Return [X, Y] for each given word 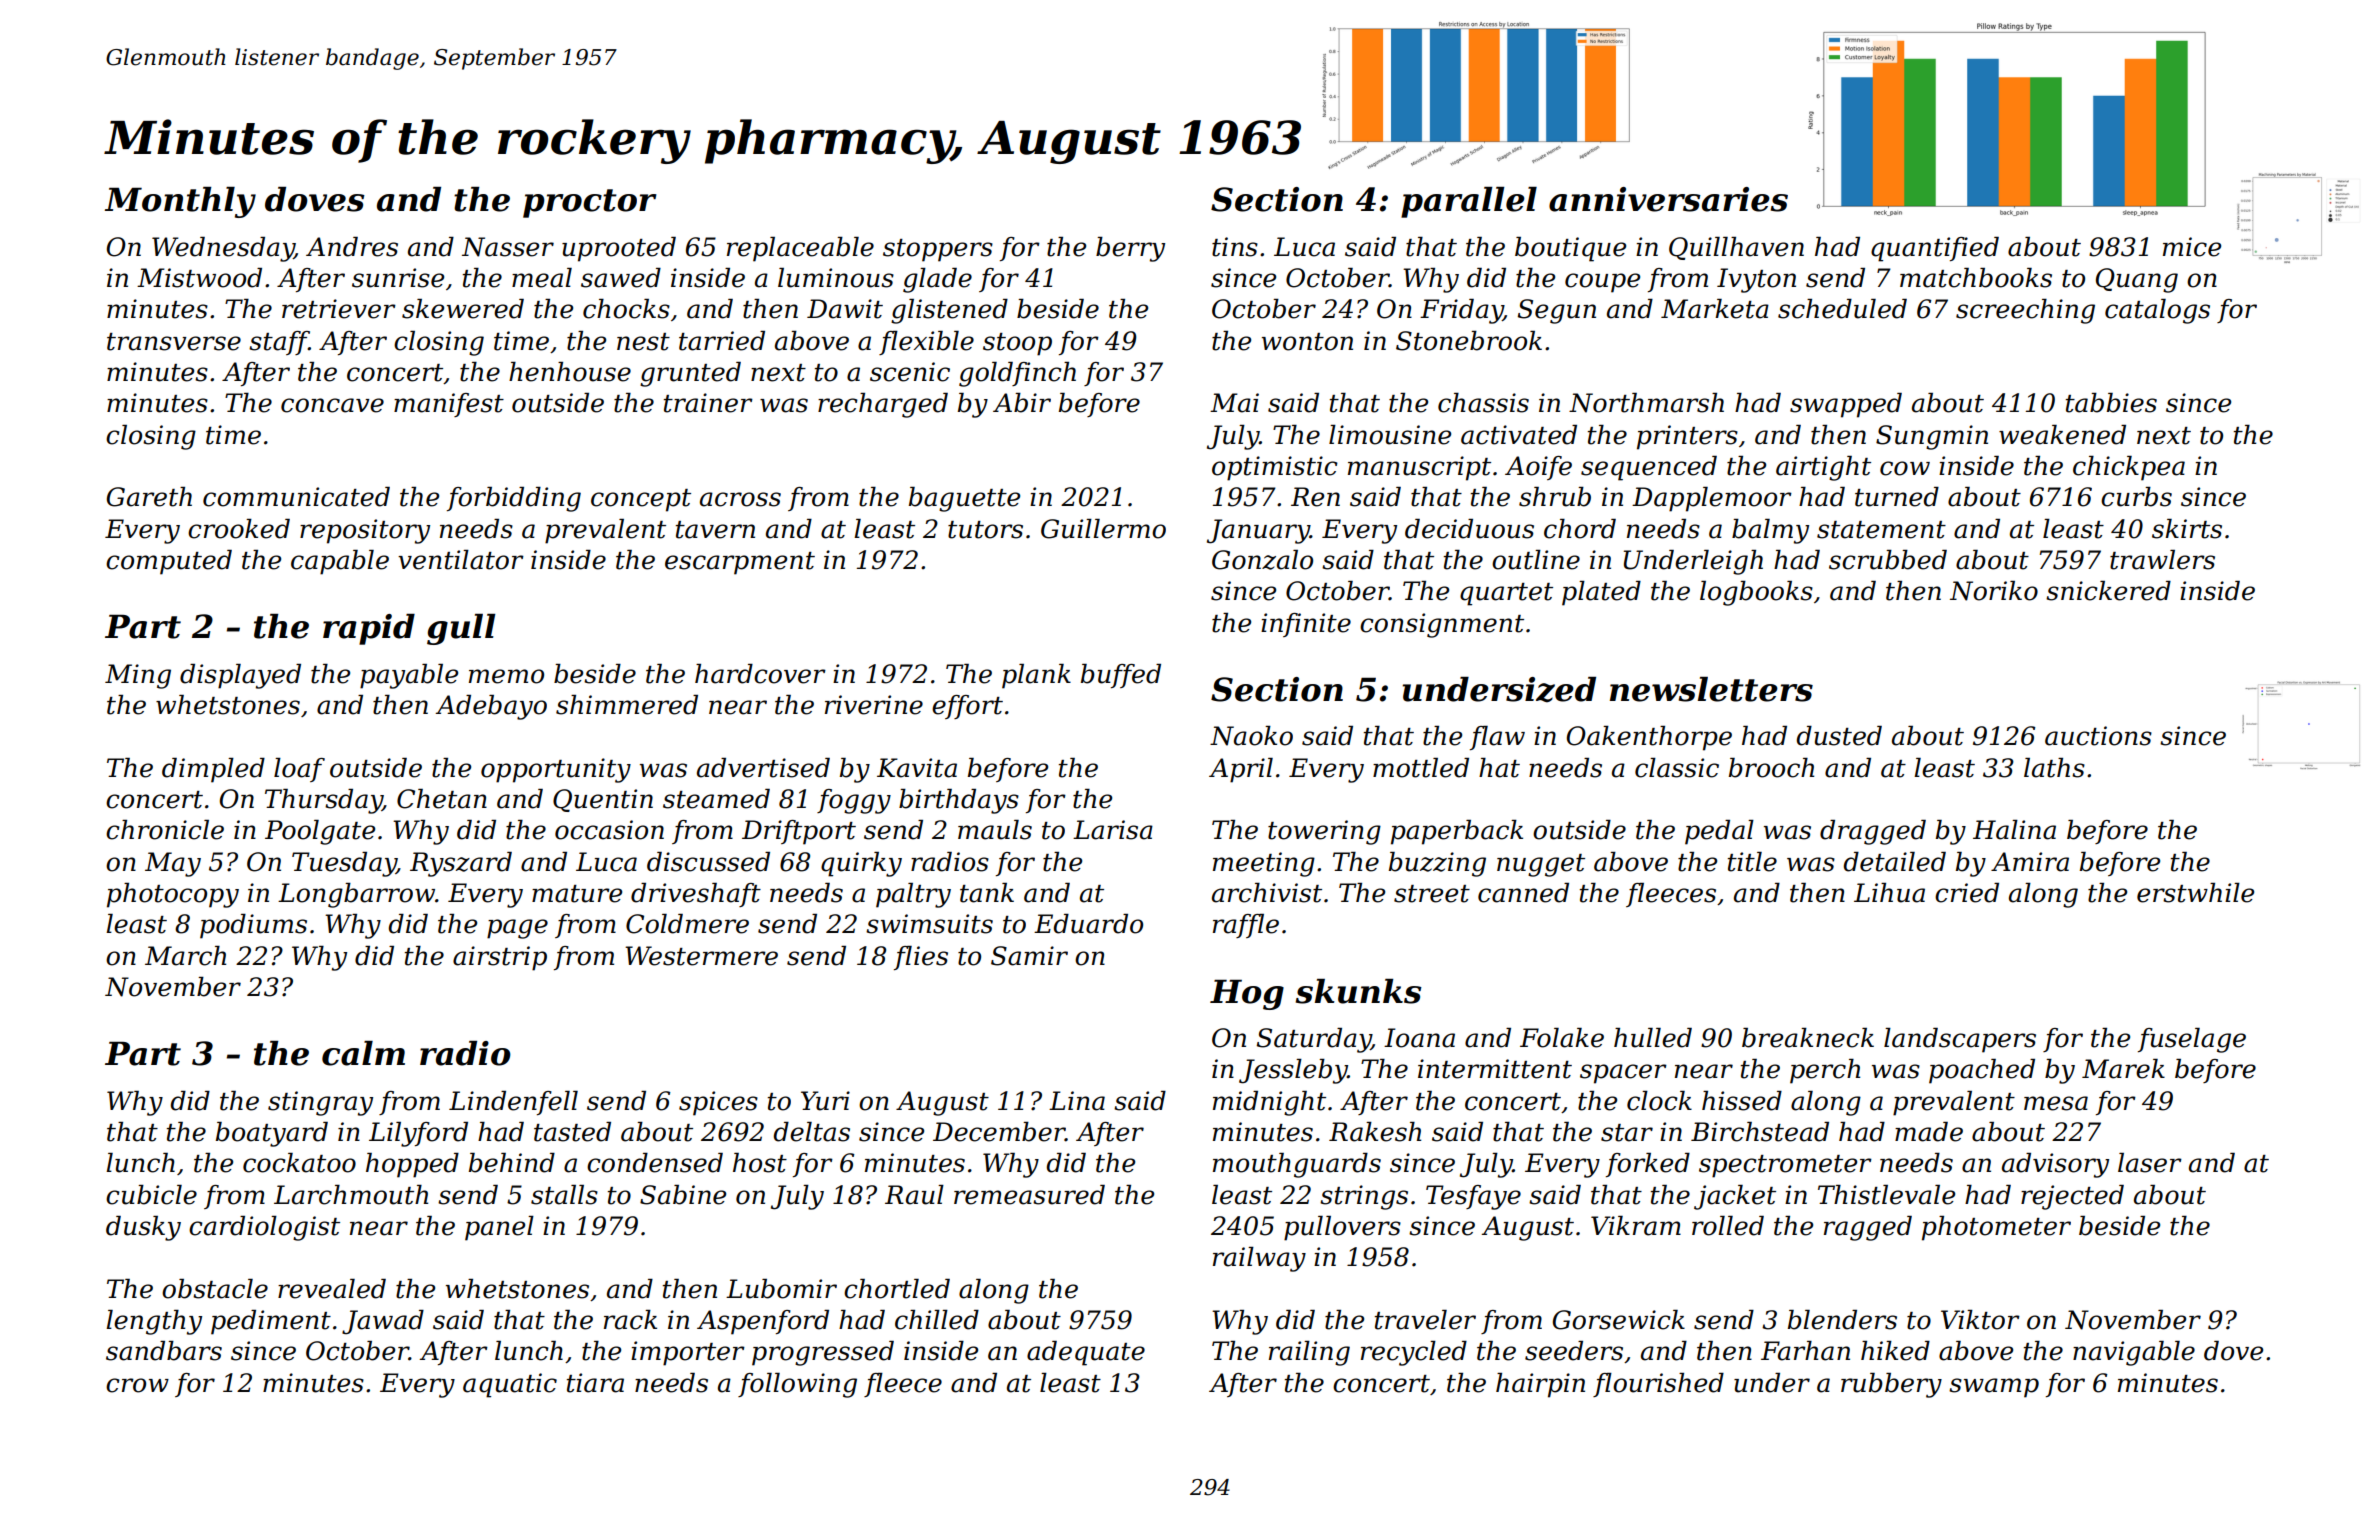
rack [630, 1320]
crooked [239, 529]
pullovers [1342, 1228]
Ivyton [1756, 280]
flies [921, 958]
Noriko [1994, 591]
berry [1130, 249]
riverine [874, 705]
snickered [2108, 591]
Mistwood [199, 278]
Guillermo [1103, 529]
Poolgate [320, 832]
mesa [2056, 1103]
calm [363, 1053]
